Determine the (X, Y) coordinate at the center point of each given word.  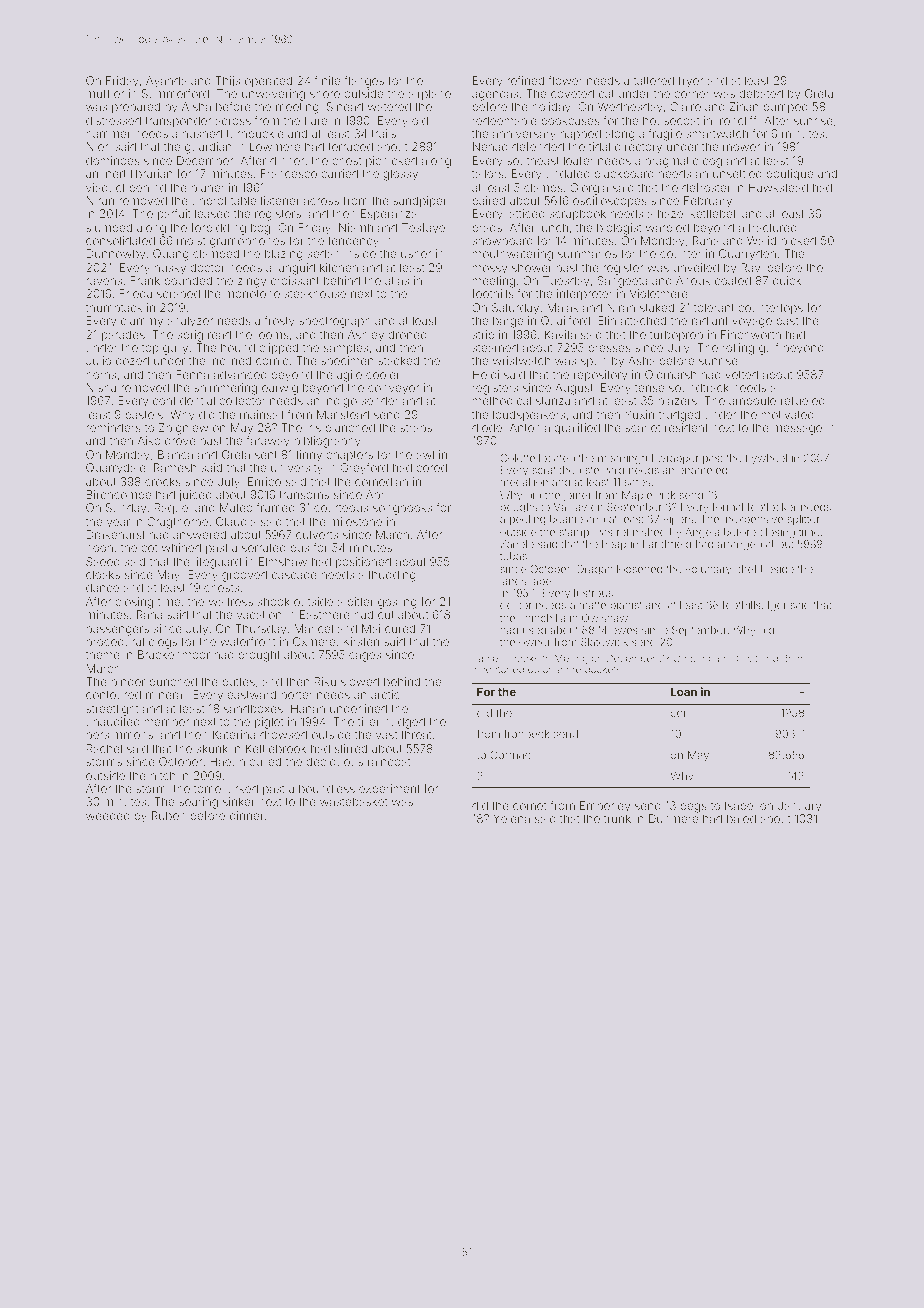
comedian (381, 481)
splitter (803, 520)
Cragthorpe (177, 523)
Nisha (101, 387)
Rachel (104, 748)
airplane (429, 95)
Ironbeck (527, 734)
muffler (105, 93)
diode (487, 427)
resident (686, 427)
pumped (786, 108)
